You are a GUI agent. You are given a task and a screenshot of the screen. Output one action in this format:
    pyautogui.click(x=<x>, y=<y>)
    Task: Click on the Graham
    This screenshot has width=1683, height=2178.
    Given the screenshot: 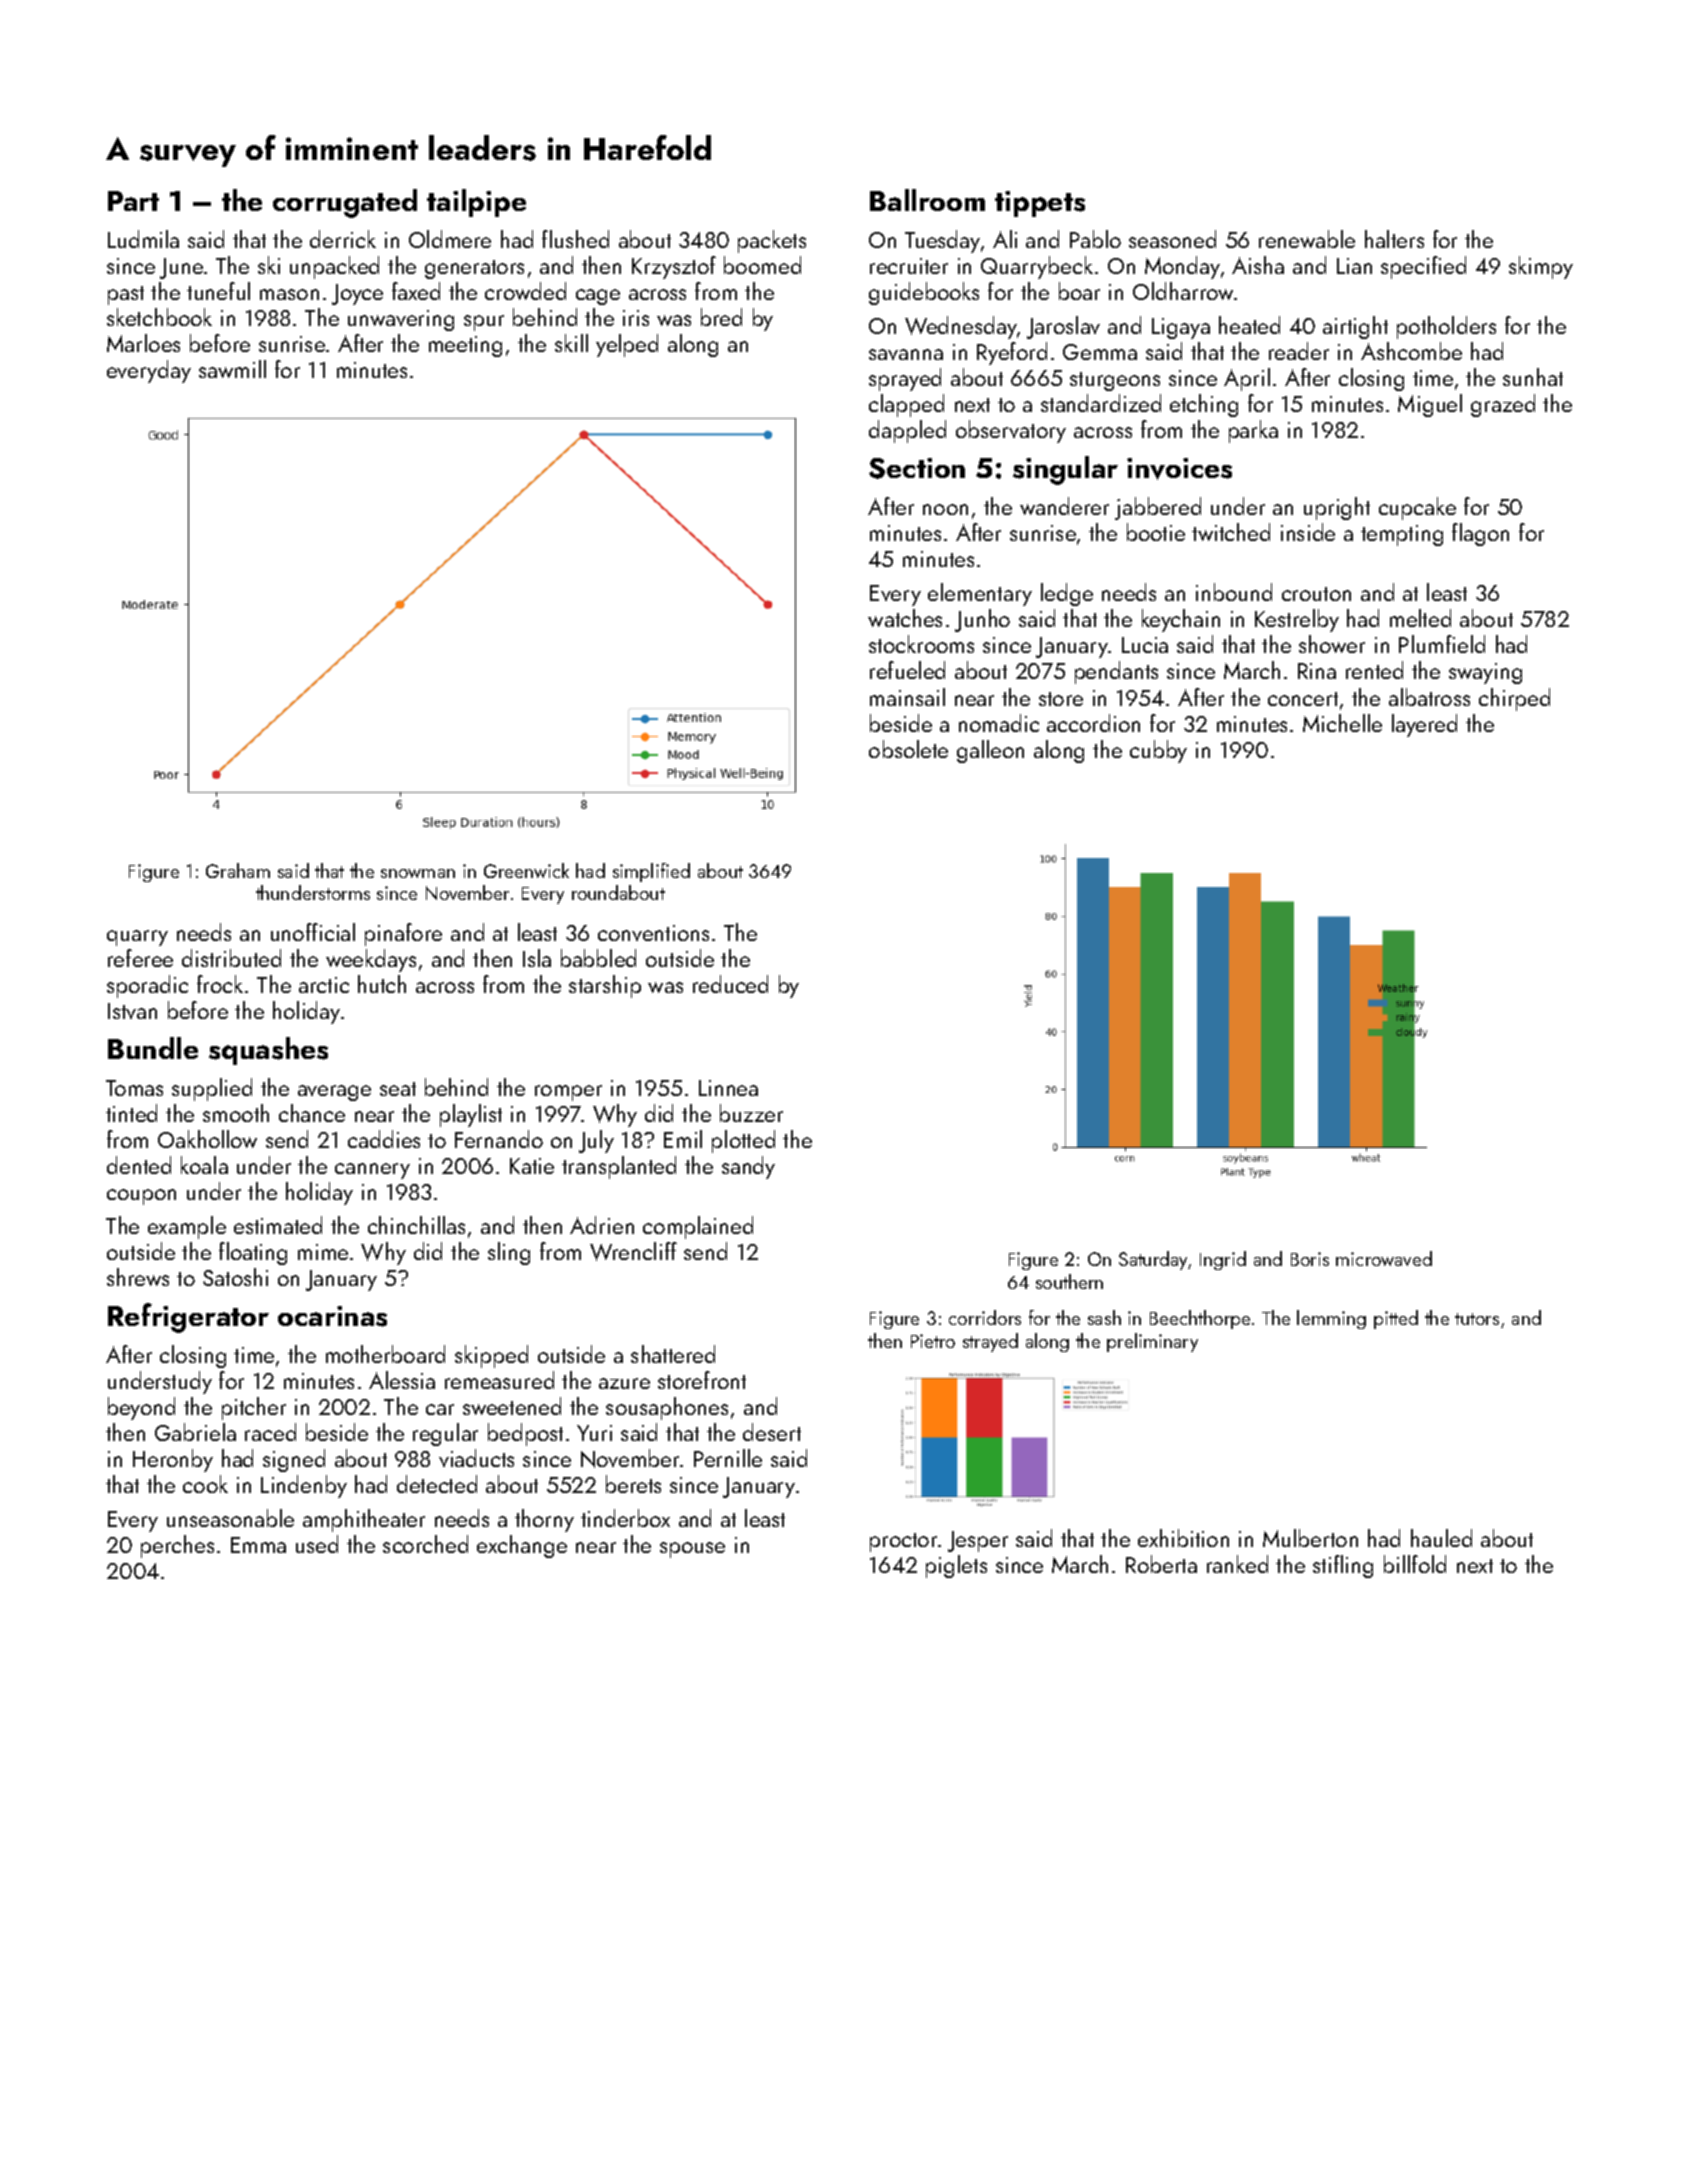 What is the action you would take?
    pyautogui.click(x=238, y=870)
